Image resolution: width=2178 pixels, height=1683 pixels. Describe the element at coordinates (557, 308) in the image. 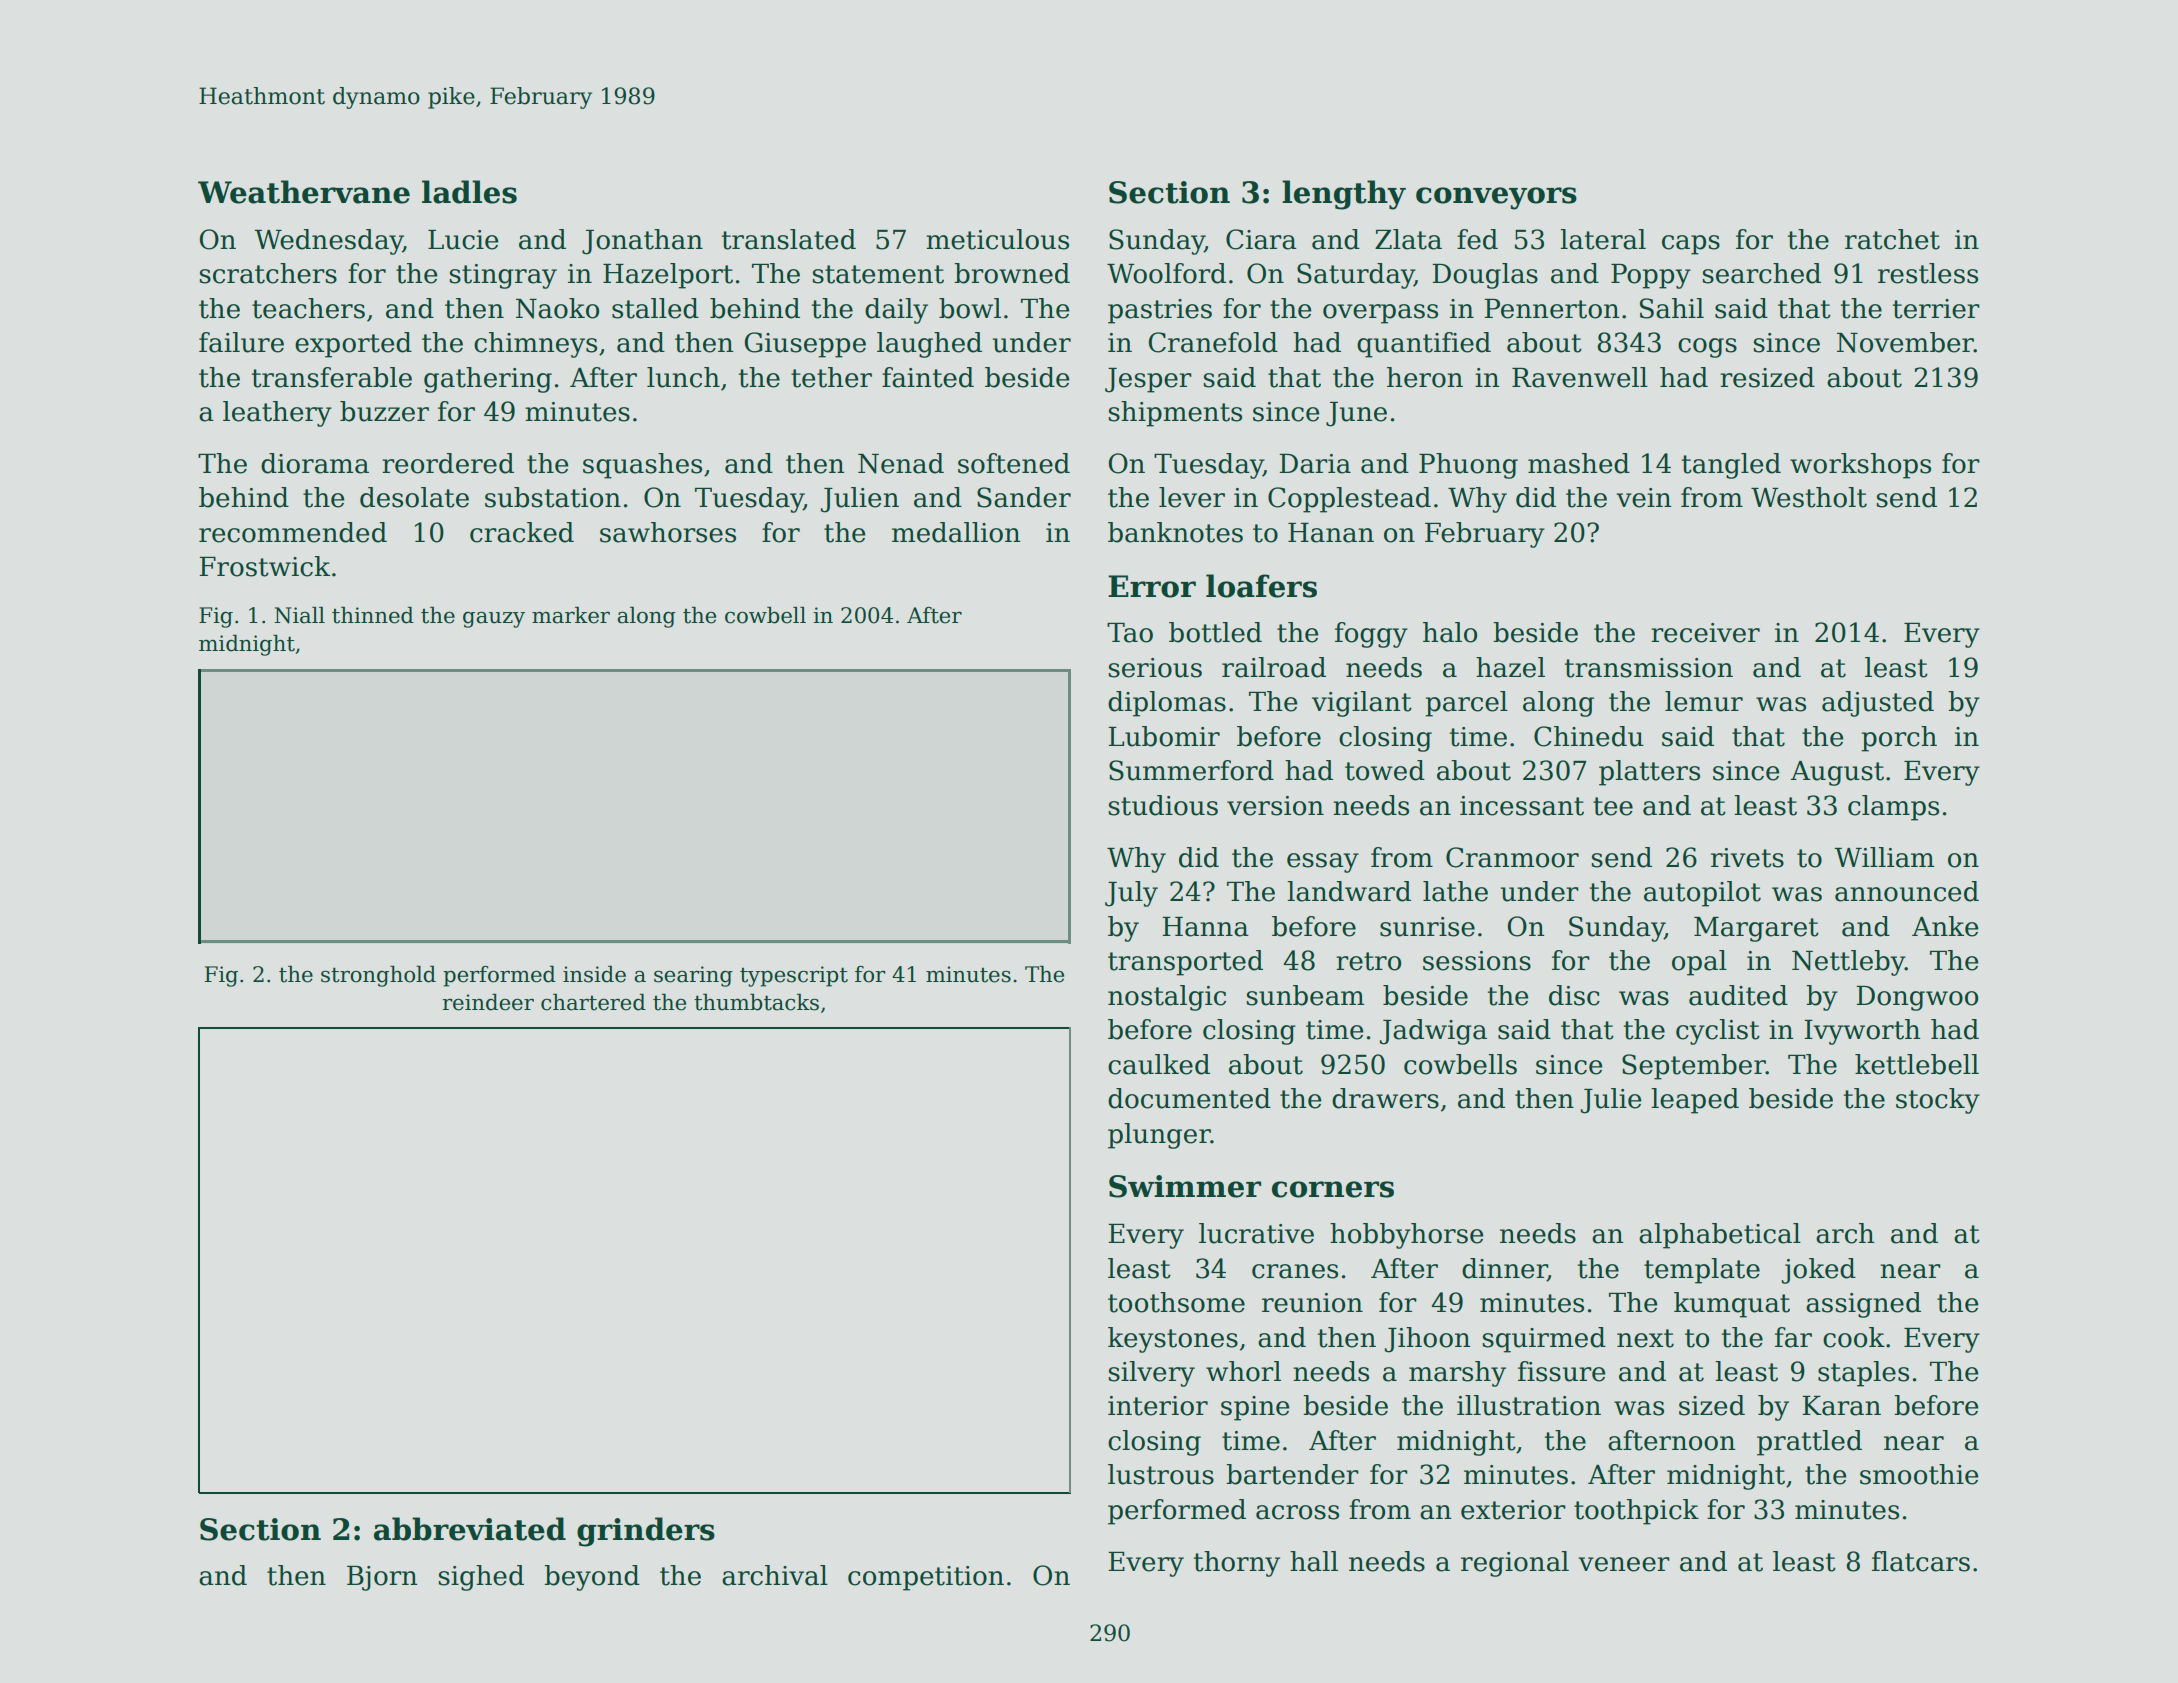

I see `Naoko` at that location.
